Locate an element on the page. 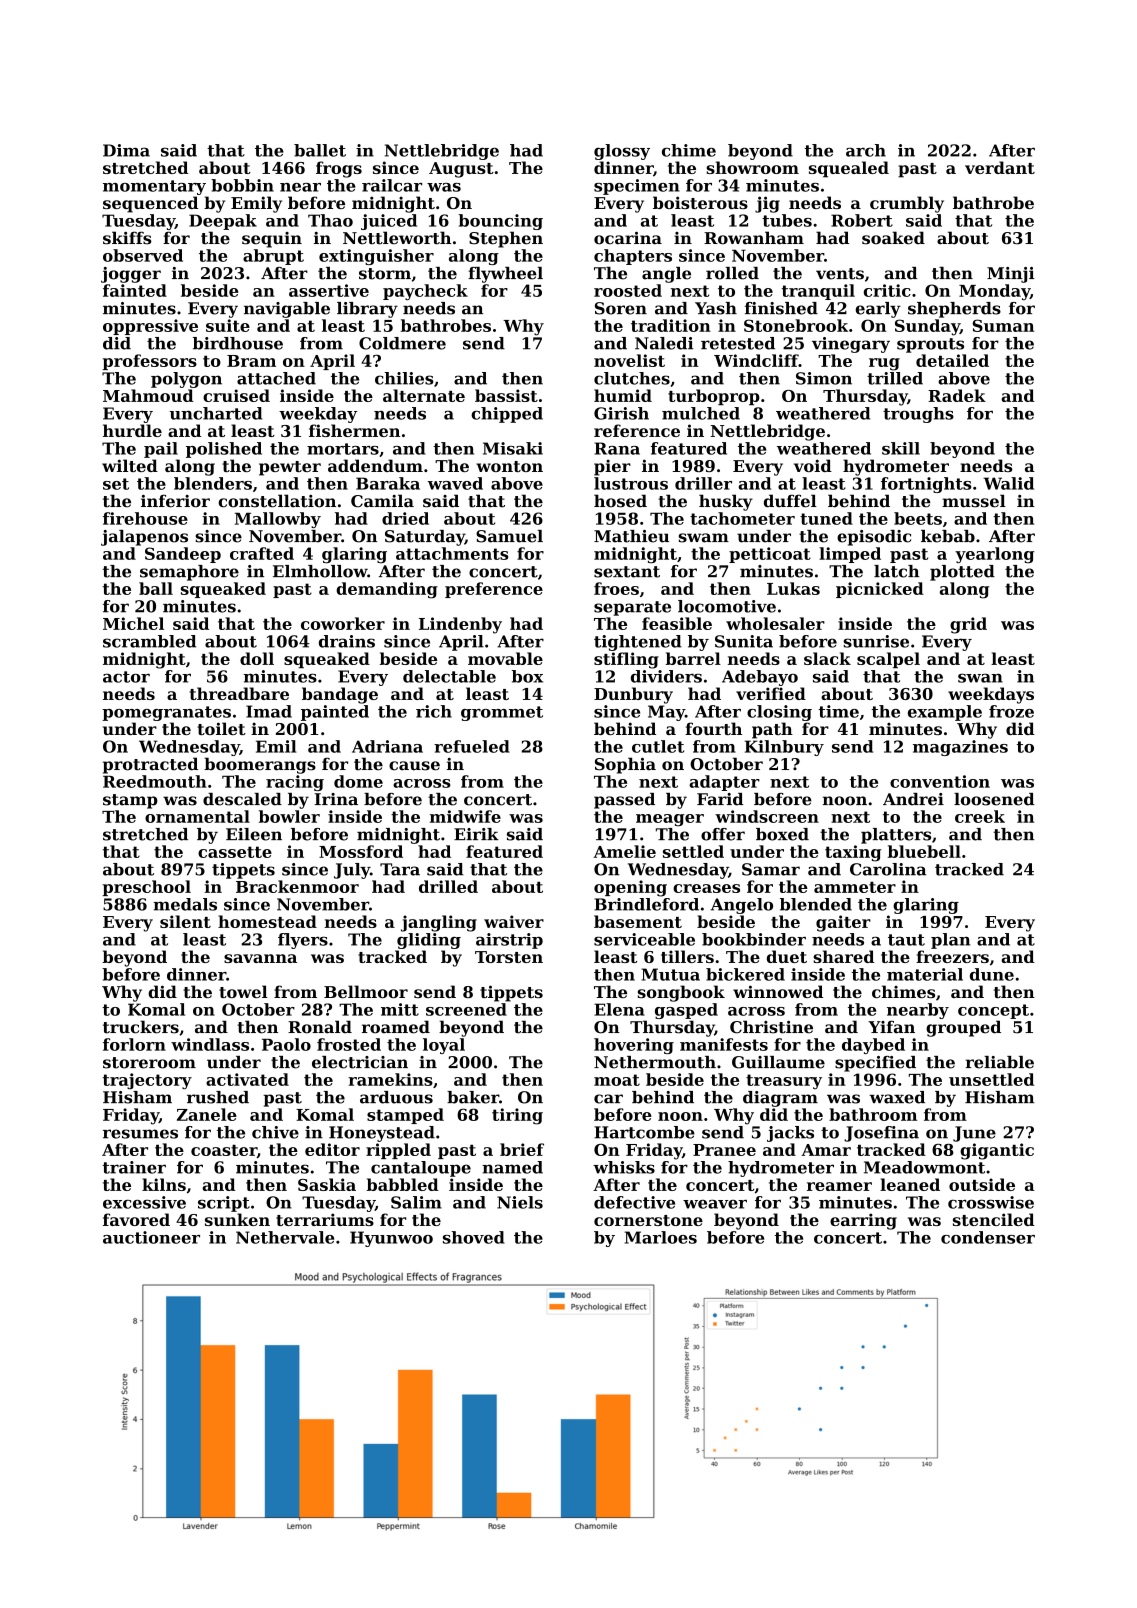 This image has height=1608, width=1137. Girish is located at coordinates (621, 413).
